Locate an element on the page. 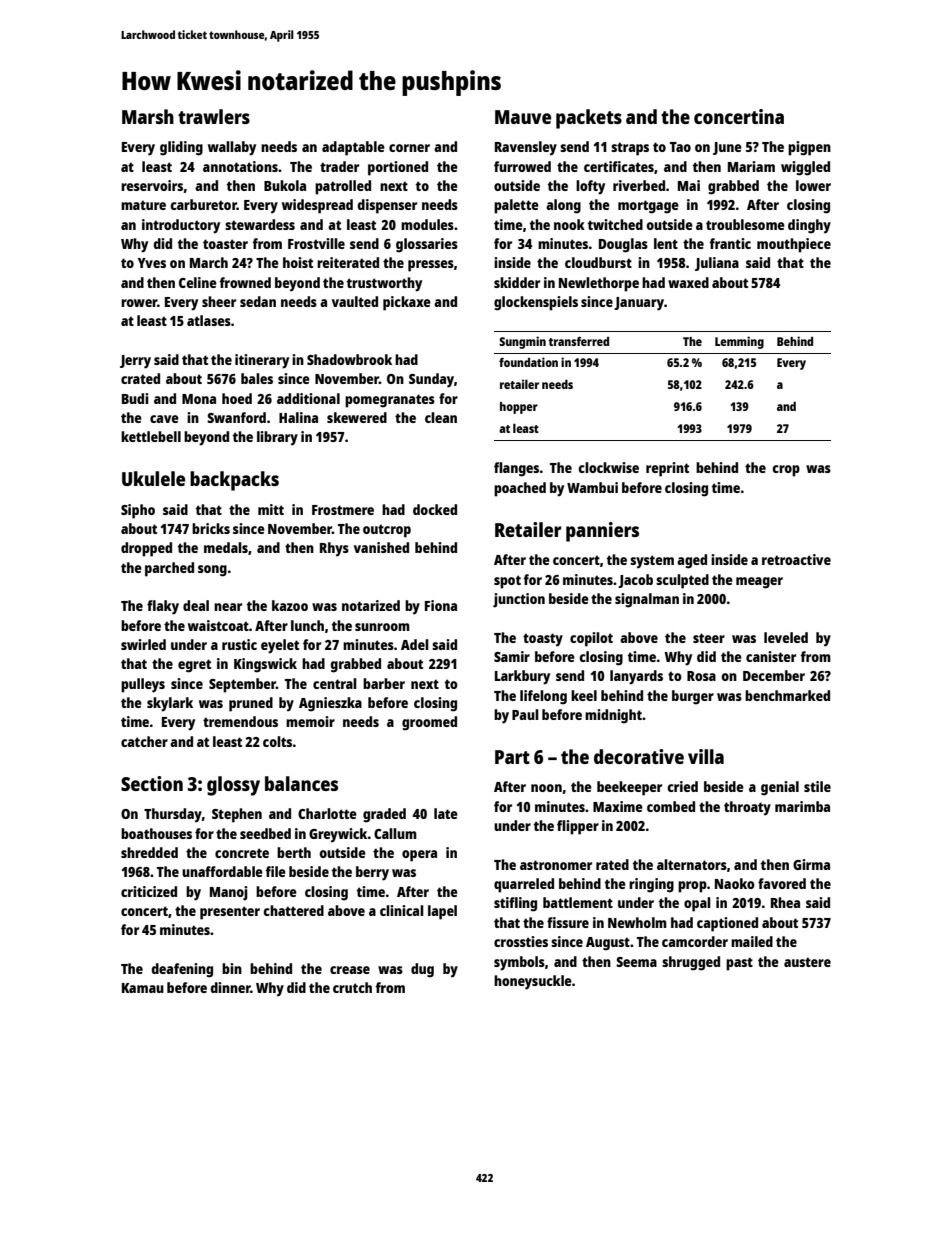  Marsh is located at coordinates (148, 116).
